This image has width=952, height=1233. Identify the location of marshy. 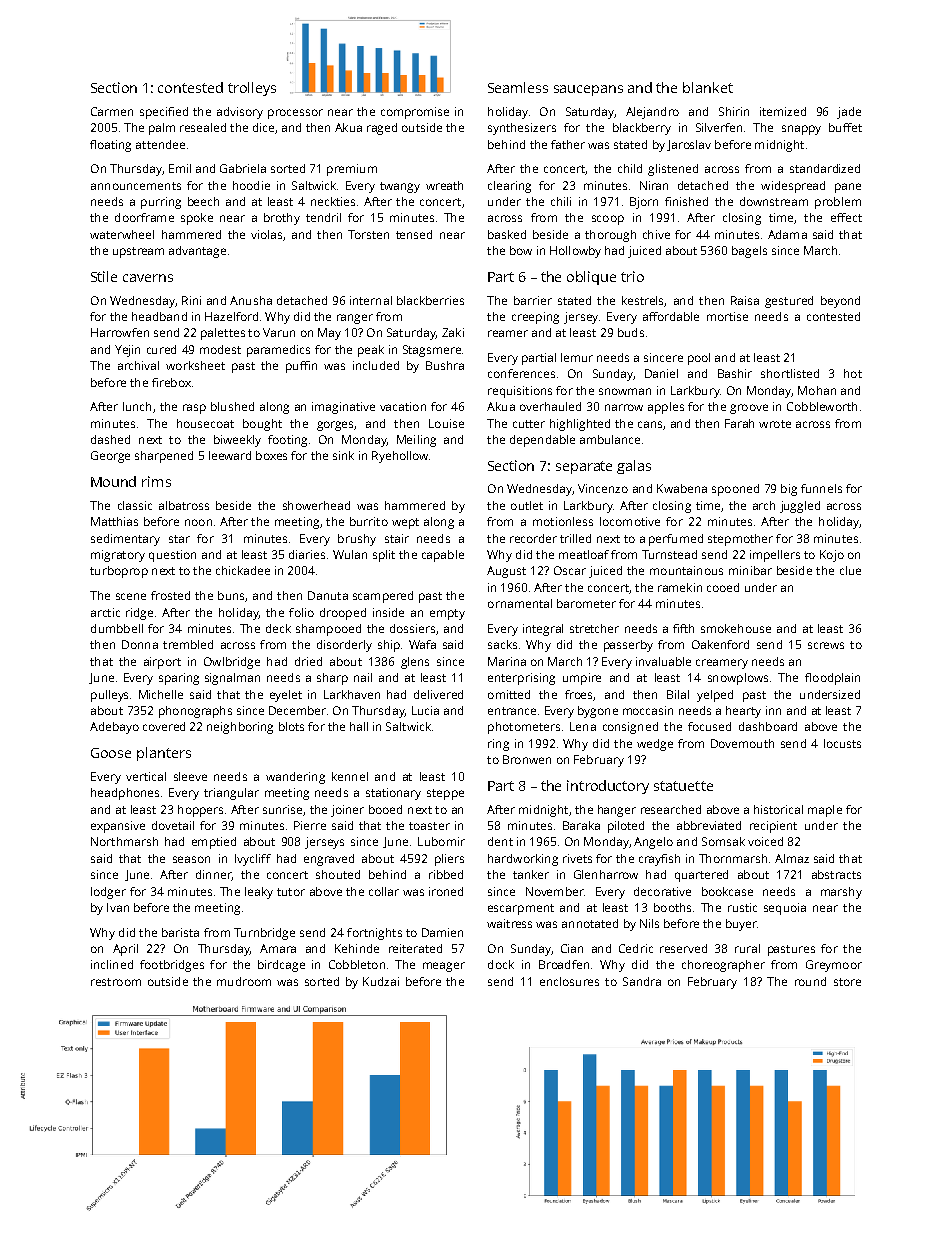
(841, 893).
